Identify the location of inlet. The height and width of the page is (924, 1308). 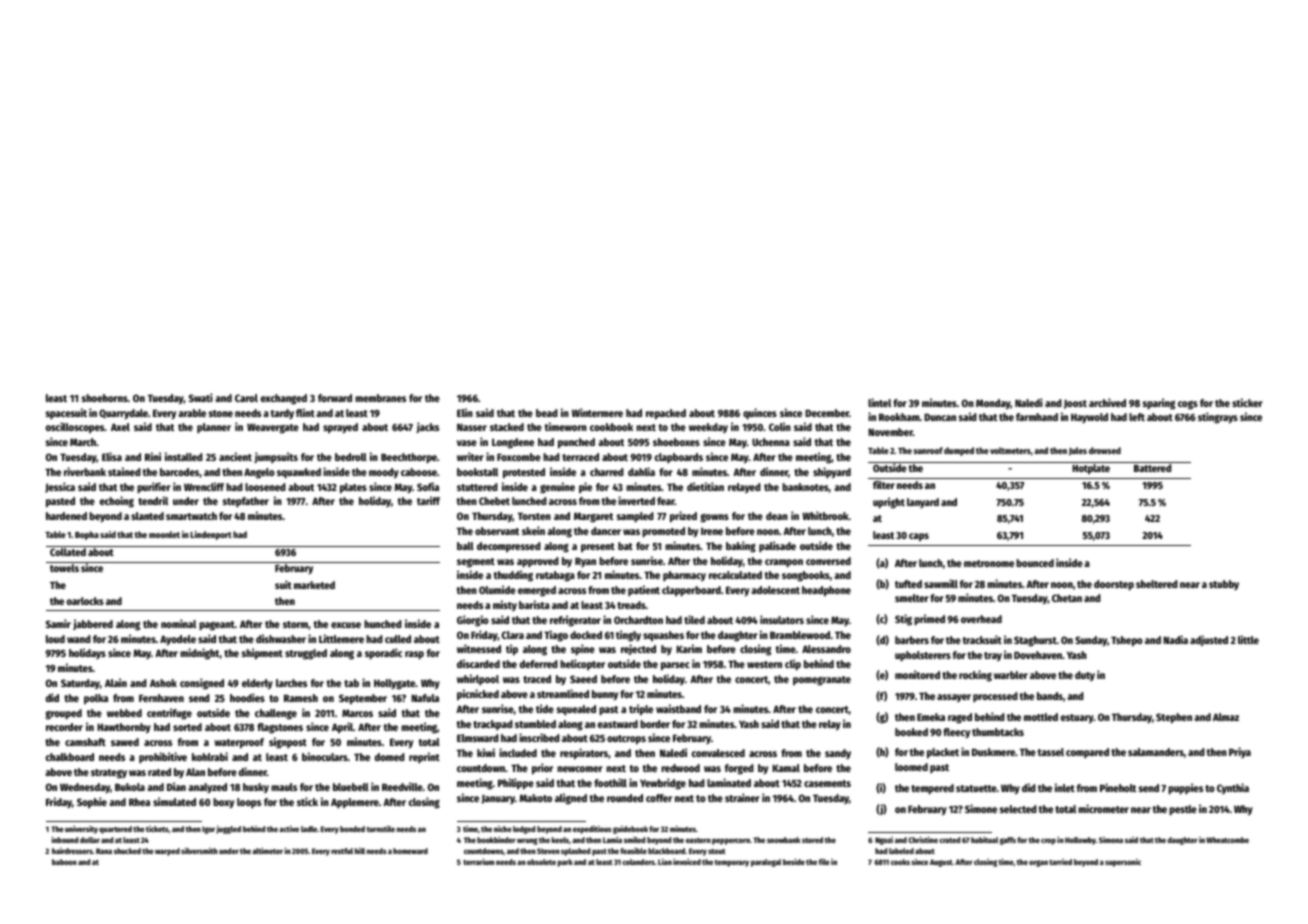
(1065, 787).
